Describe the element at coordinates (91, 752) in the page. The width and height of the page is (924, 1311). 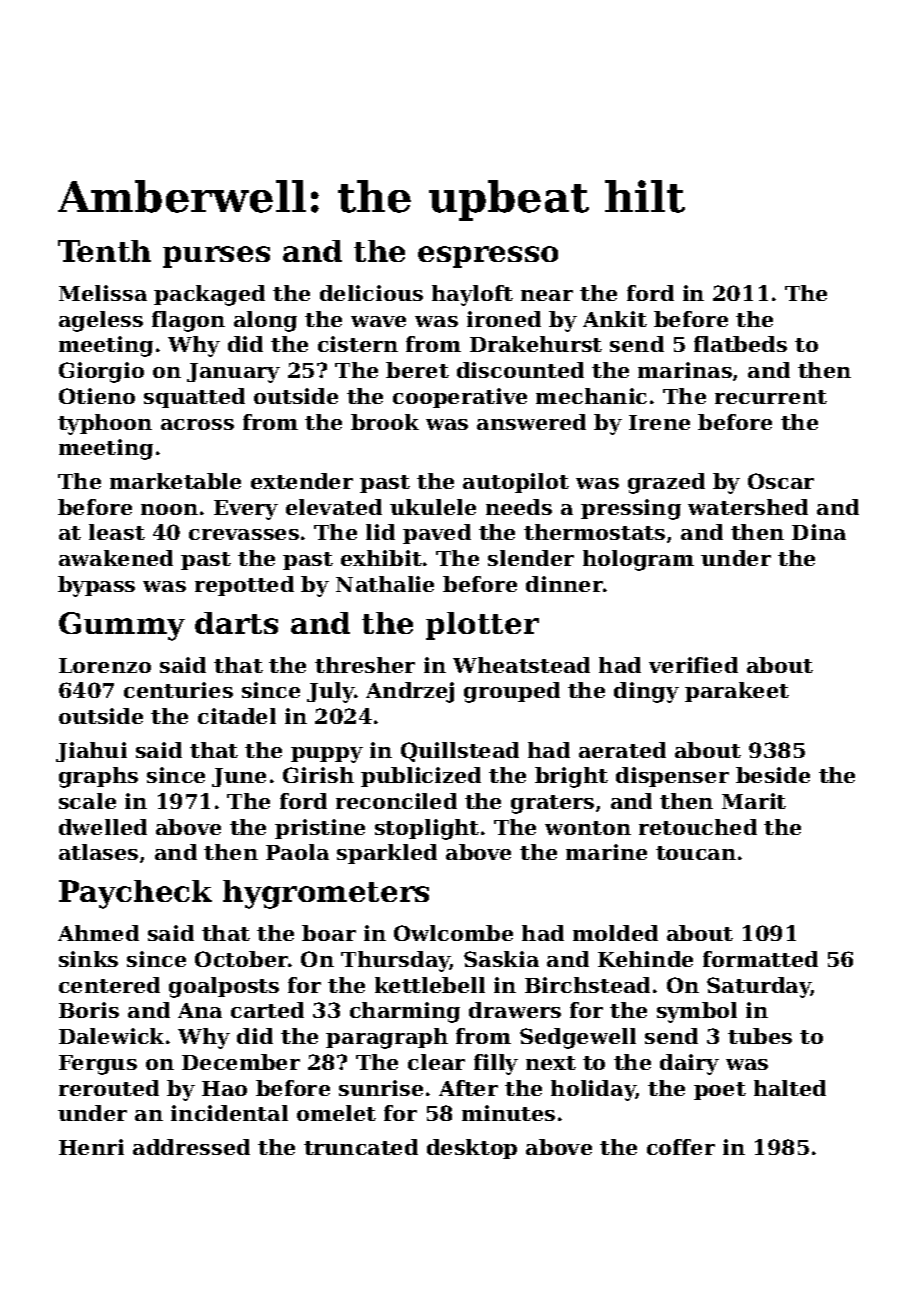
I see `Jiahui` at that location.
